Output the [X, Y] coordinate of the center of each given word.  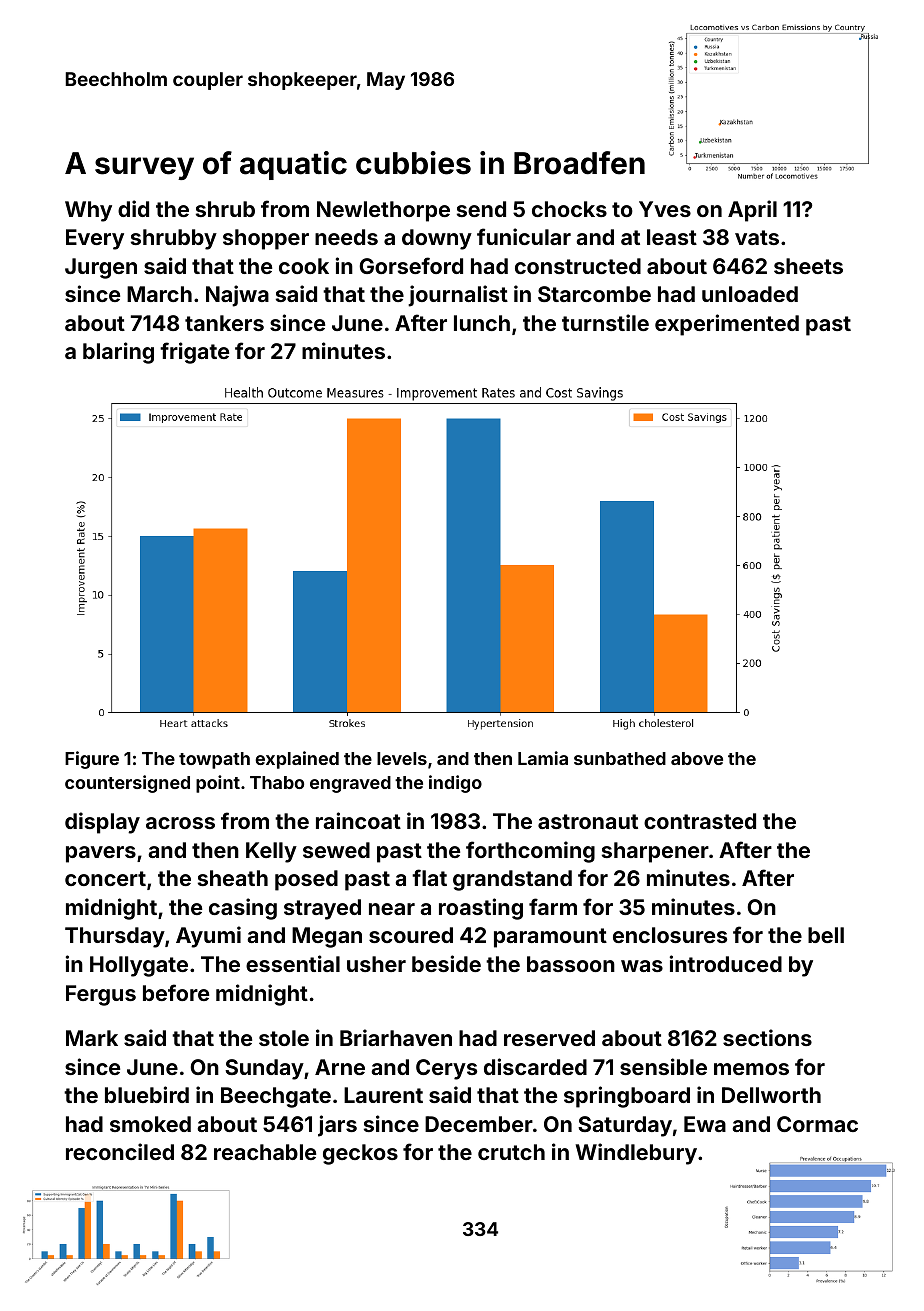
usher [376, 964]
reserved [549, 1038]
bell [826, 935]
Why [88, 211]
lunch [482, 323]
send [481, 209]
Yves [665, 209]
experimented [727, 325]
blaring [118, 353]
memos [751, 1069]
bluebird [147, 1094]
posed [306, 880]
